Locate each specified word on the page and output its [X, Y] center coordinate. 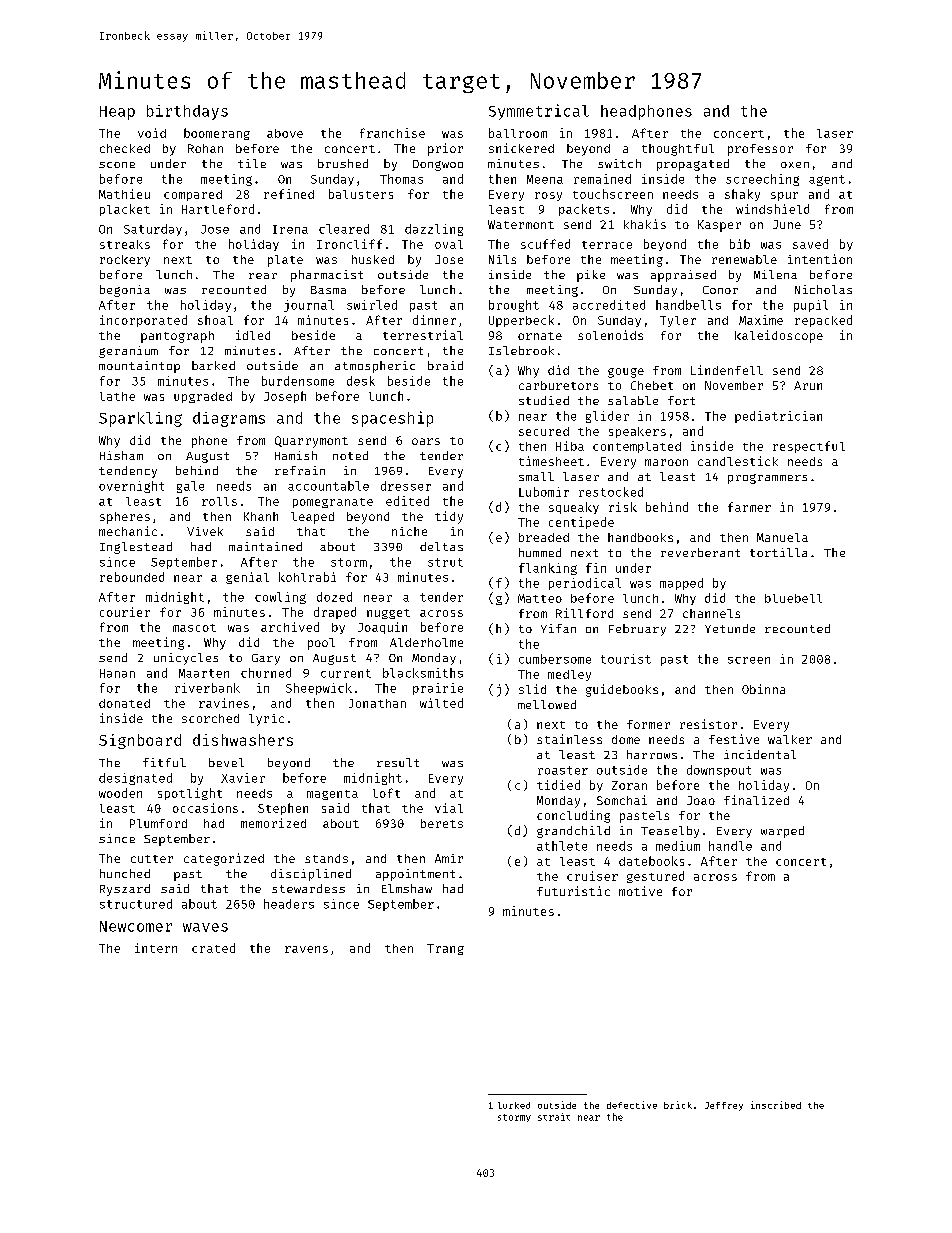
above [285, 133]
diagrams [229, 419]
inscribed [776, 1105]
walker [790, 739]
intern [156, 948]
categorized [224, 859]
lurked [514, 1105]
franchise [392, 133]
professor [760, 150]
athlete [562, 846]
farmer [749, 507]
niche [409, 531]
